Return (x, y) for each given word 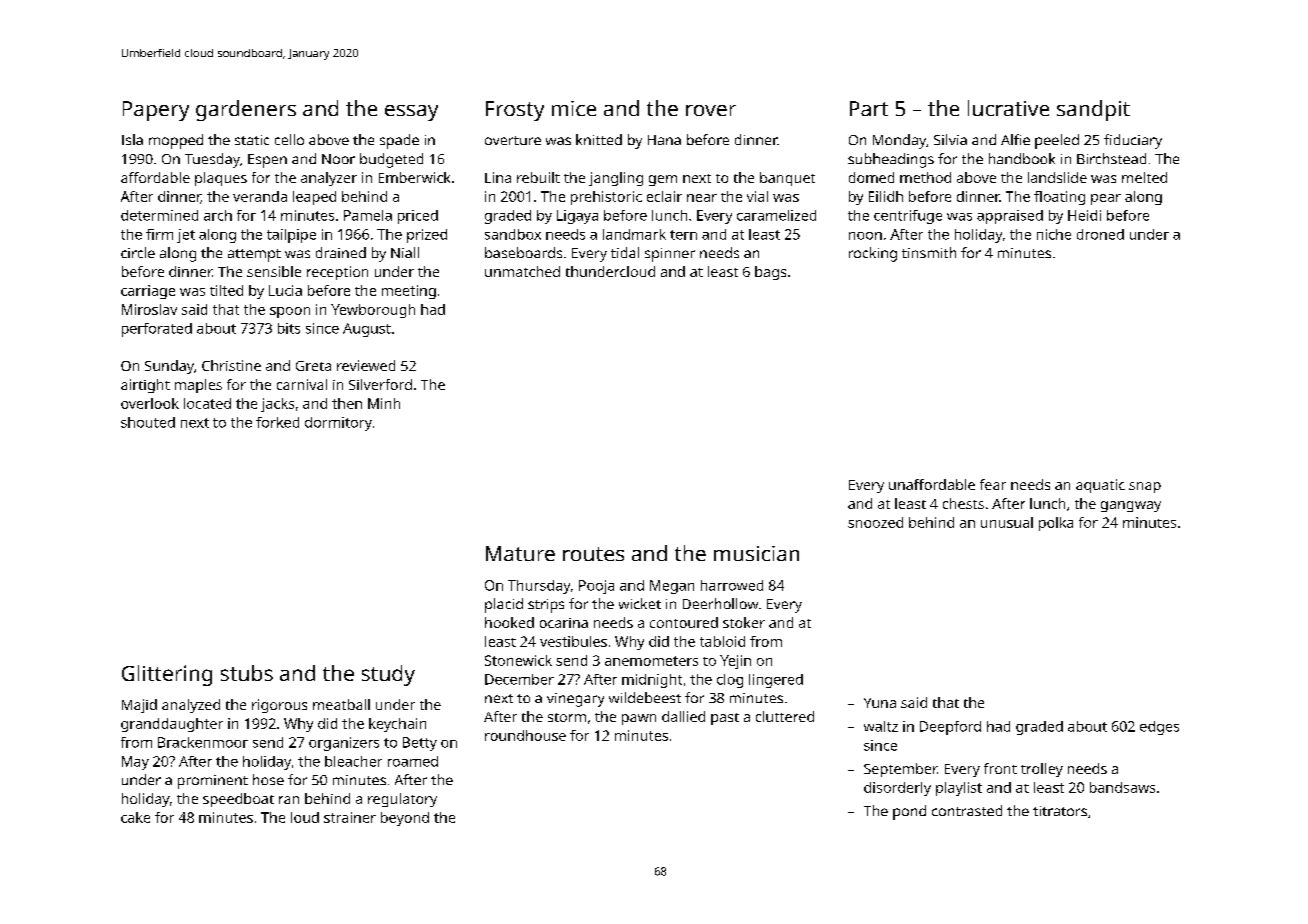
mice (574, 108)
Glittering (167, 675)
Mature (520, 553)
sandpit (1093, 110)
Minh (384, 403)
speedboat (238, 800)
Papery (156, 111)
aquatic (1100, 486)
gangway (1131, 506)
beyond (405, 819)
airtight (145, 386)
